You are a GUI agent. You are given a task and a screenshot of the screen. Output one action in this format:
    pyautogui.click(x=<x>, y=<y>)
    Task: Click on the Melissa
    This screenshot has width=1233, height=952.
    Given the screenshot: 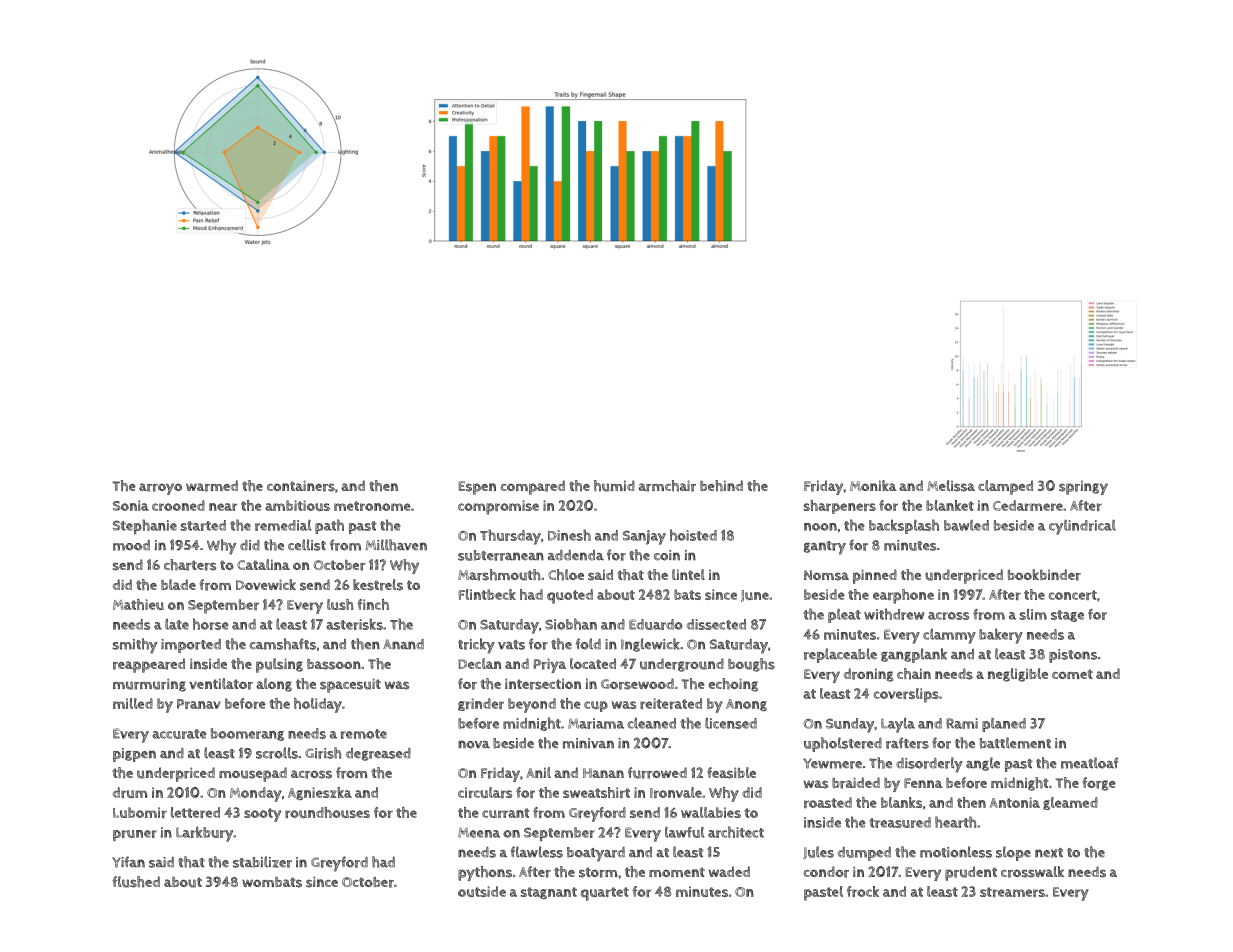 What is the action you would take?
    pyautogui.click(x=951, y=486)
